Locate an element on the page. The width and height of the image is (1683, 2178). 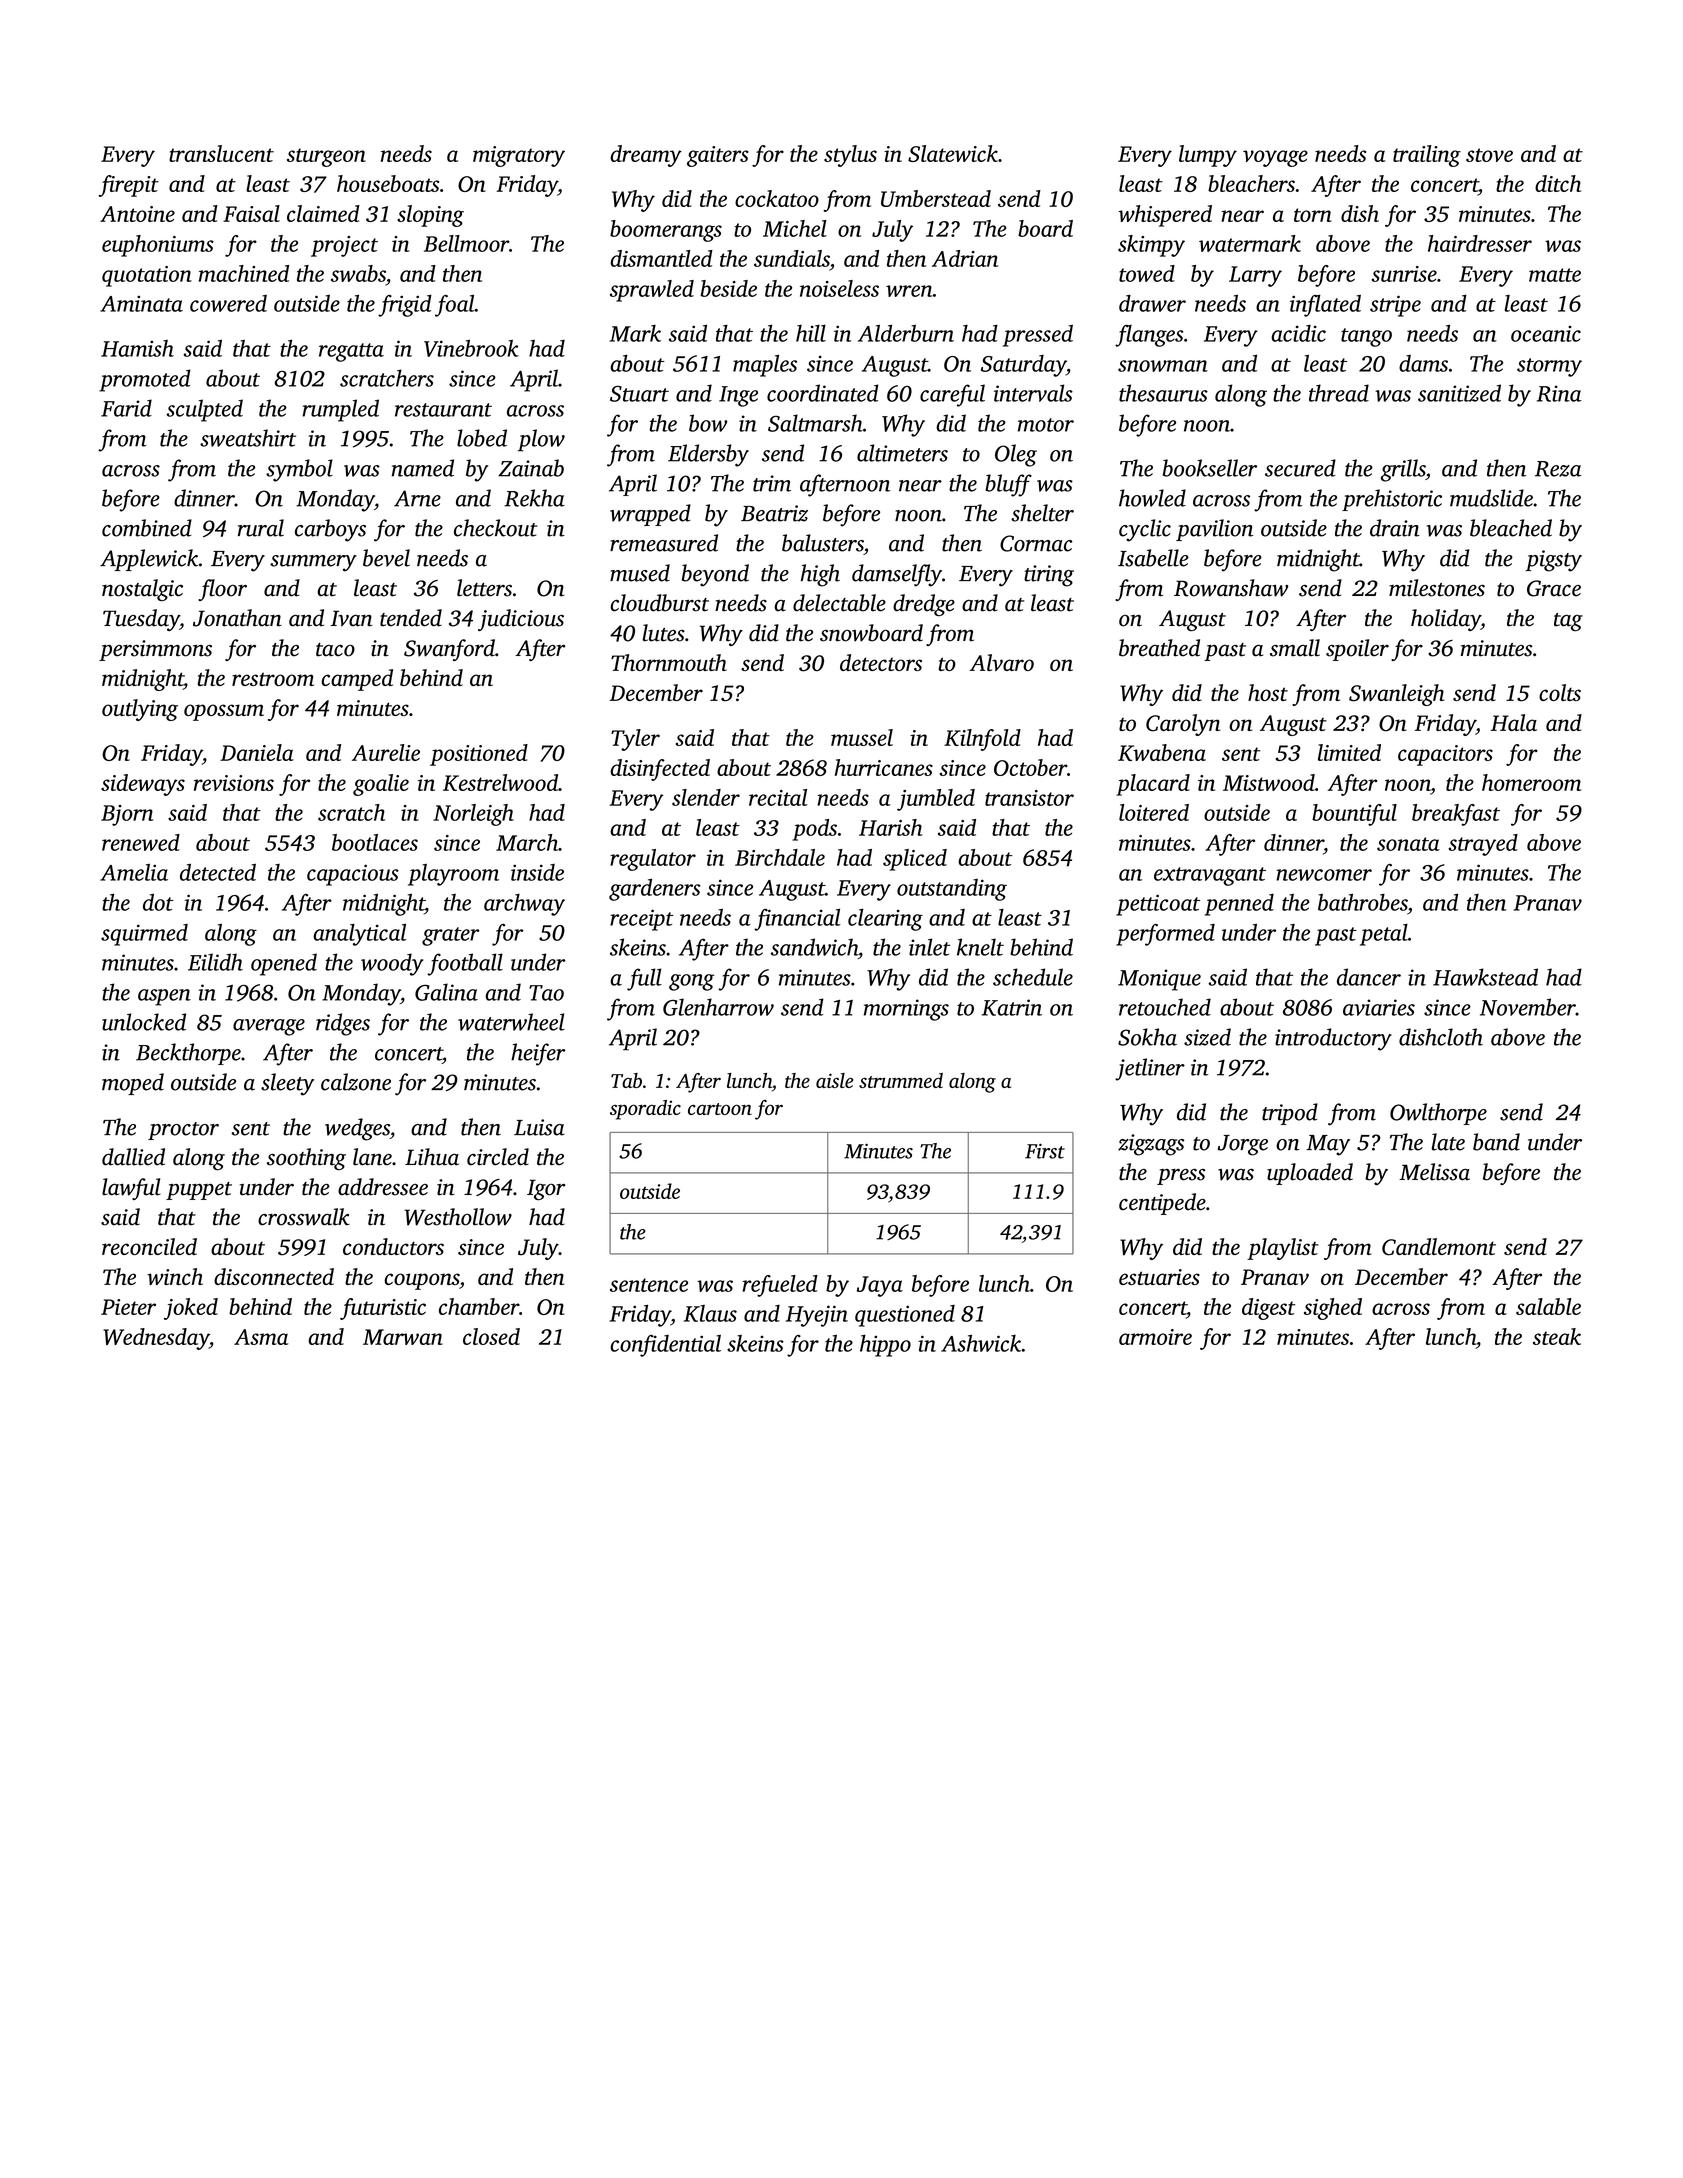
Ashwick is located at coordinates (981, 1343).
